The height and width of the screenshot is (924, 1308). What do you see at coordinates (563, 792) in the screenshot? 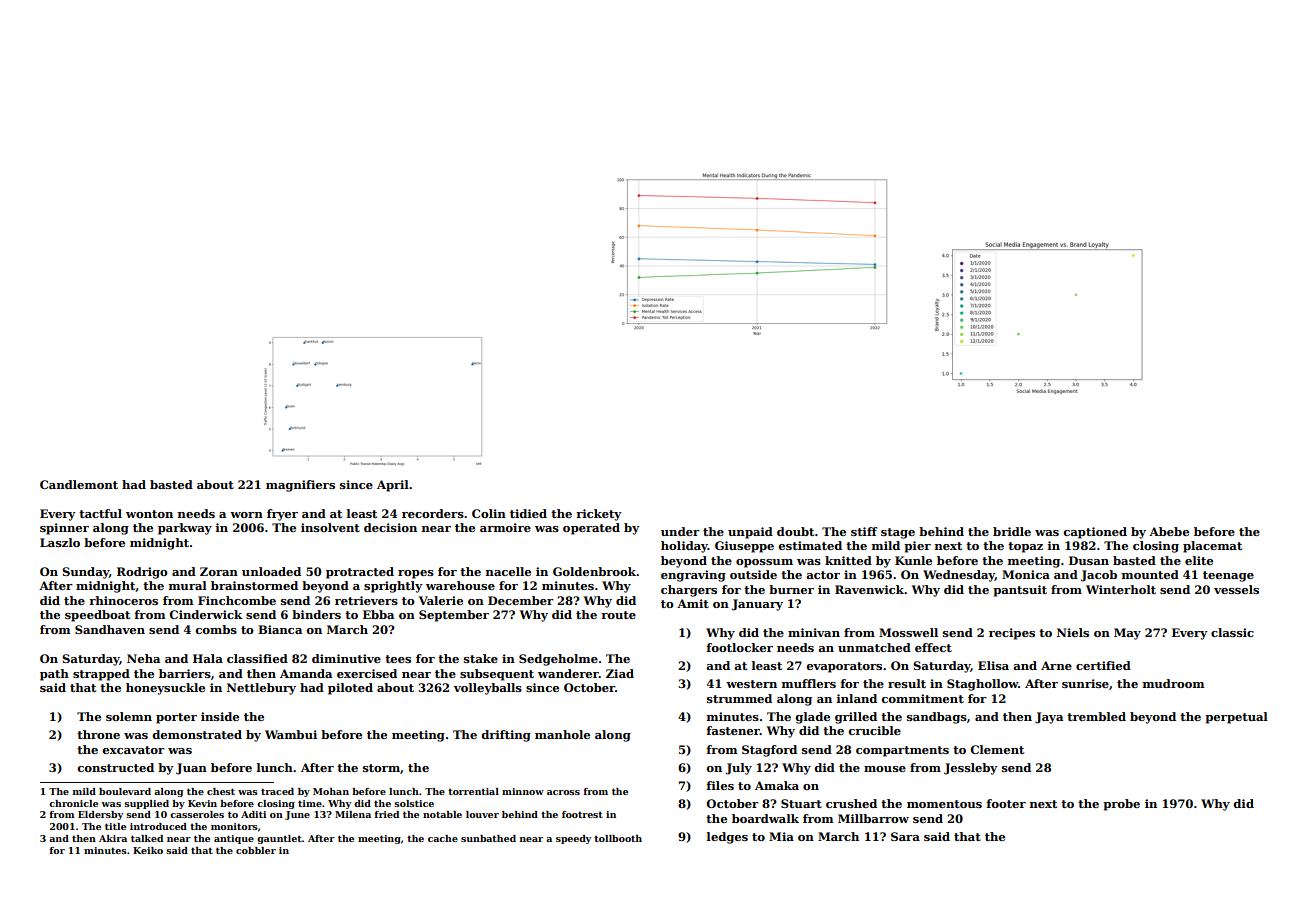
I see `across` at bounding box center [563, 792].
